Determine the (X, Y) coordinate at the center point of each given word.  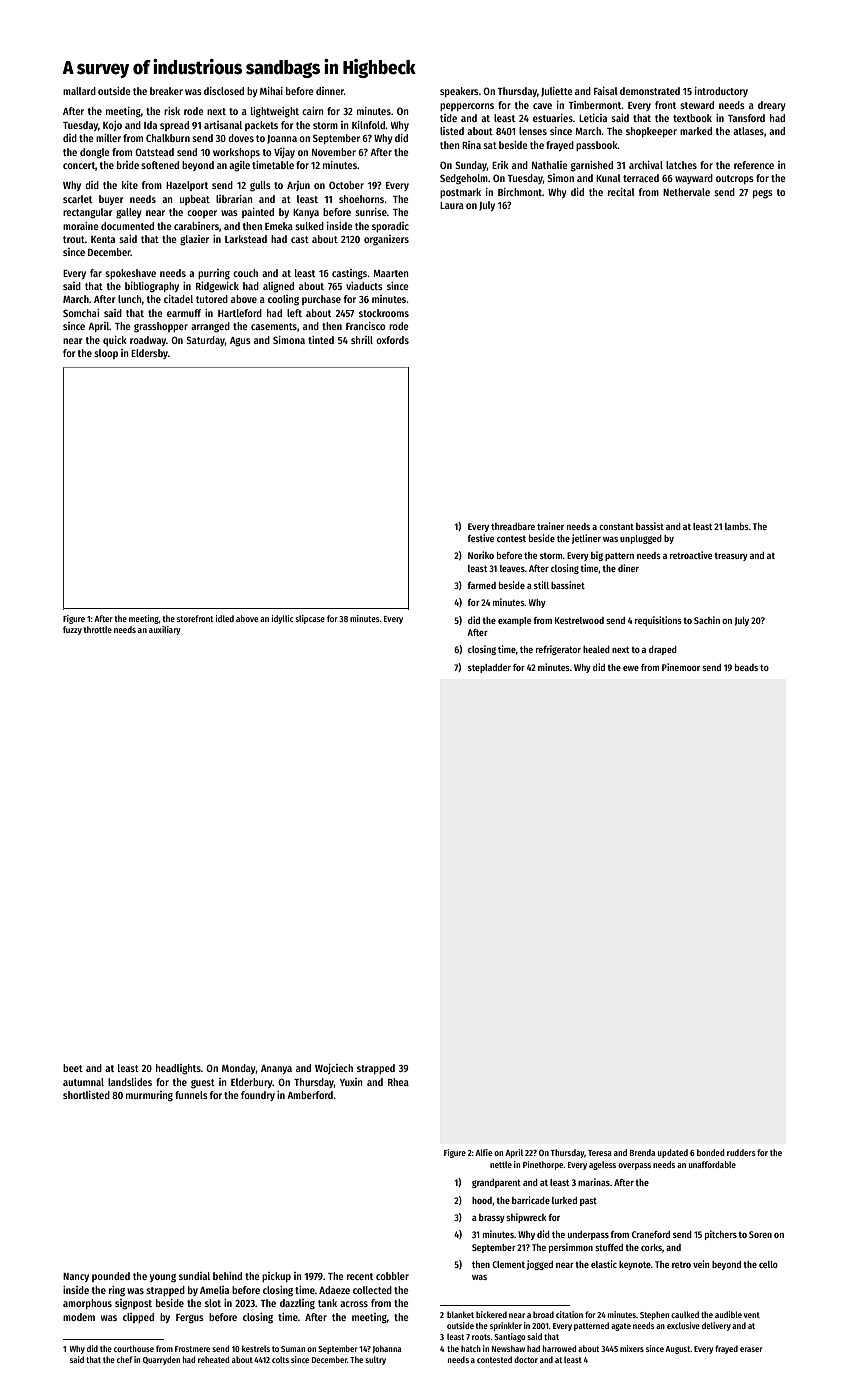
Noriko (481, 555)
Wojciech (334, 1069)
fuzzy (72, 630)
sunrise (371, 212)
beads (746, 667)
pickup (276, 1277)
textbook (692, 118)
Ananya (276, 1069)
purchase (321, 300)
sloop (106, 354)
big (597, 556)
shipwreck (526, 1218)
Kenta (103, 239)
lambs (737, 526)
